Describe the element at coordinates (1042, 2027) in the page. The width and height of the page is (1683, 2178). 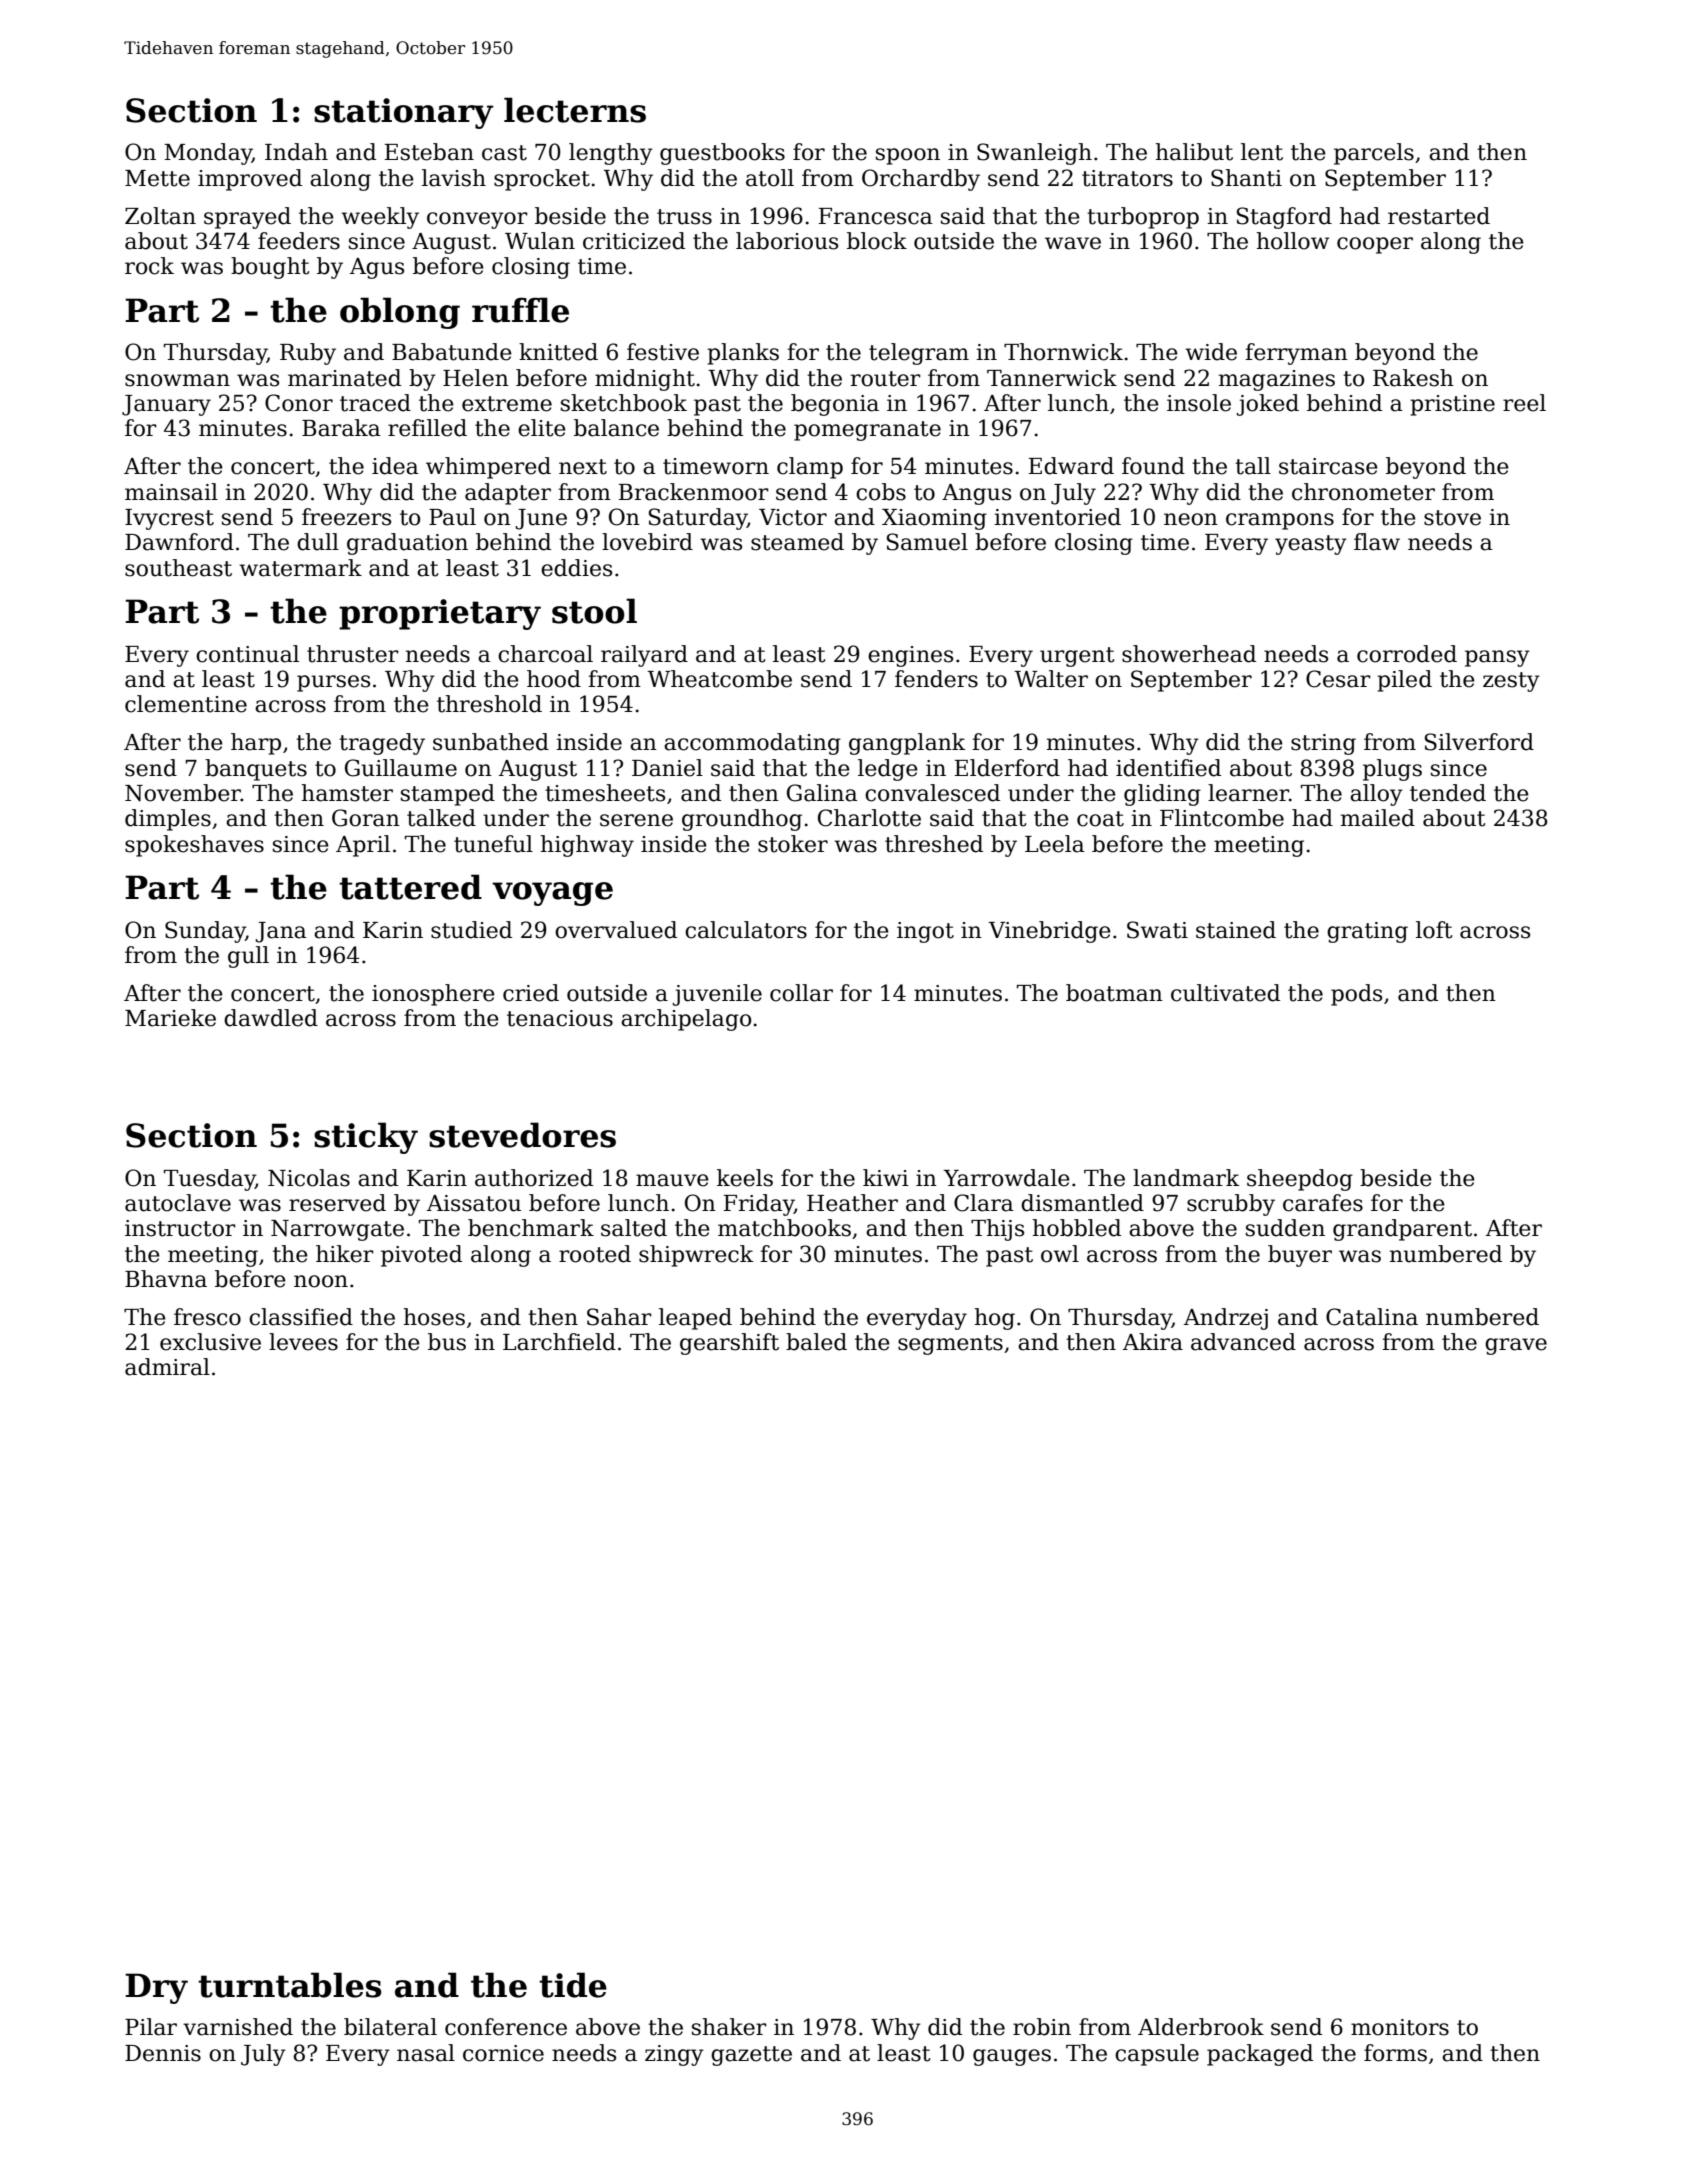
I see `robin` at that location.
